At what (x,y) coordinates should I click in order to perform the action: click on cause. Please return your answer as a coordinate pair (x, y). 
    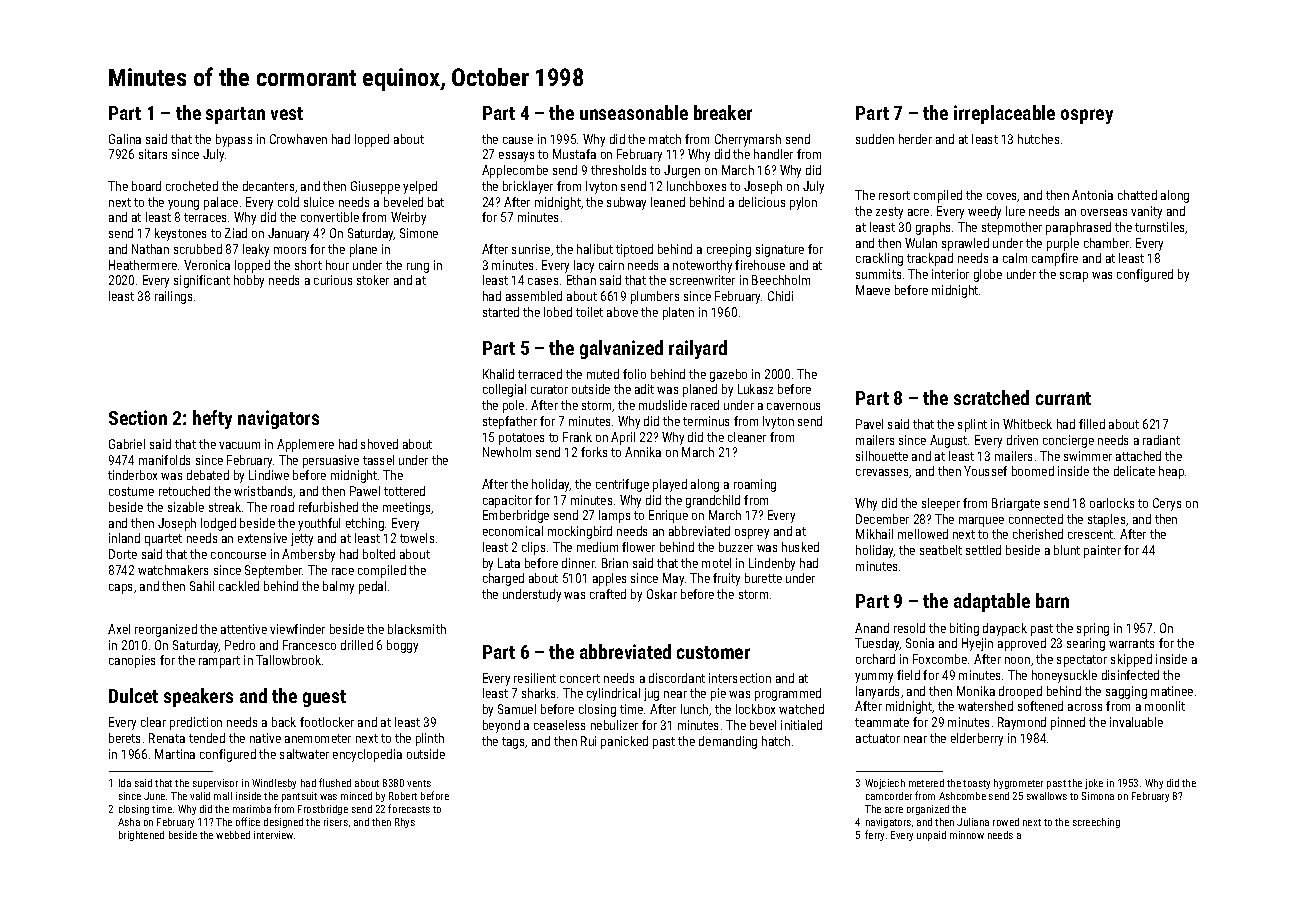
    Looking at the image, I should click on (518, 140).
